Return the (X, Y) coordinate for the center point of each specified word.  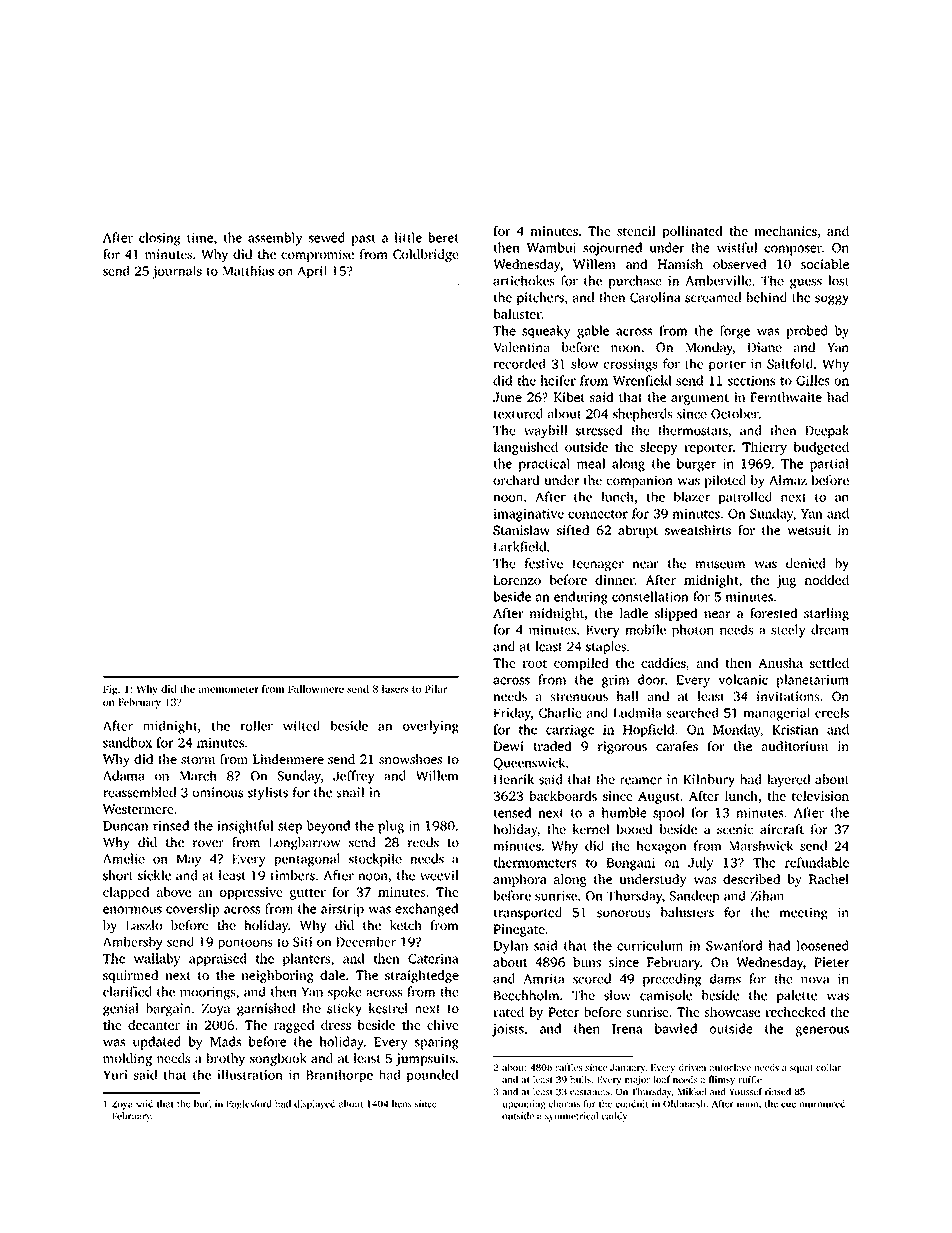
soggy (832, 300)
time (200, 238)
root (534, 664)
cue (788, 1105)
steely (788, 631)
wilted (301, 725)
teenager (598, 565)
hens (402, 1104)
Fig (110, 690)
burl (202, 1104)
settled (829, 662)
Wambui (551, 247)
